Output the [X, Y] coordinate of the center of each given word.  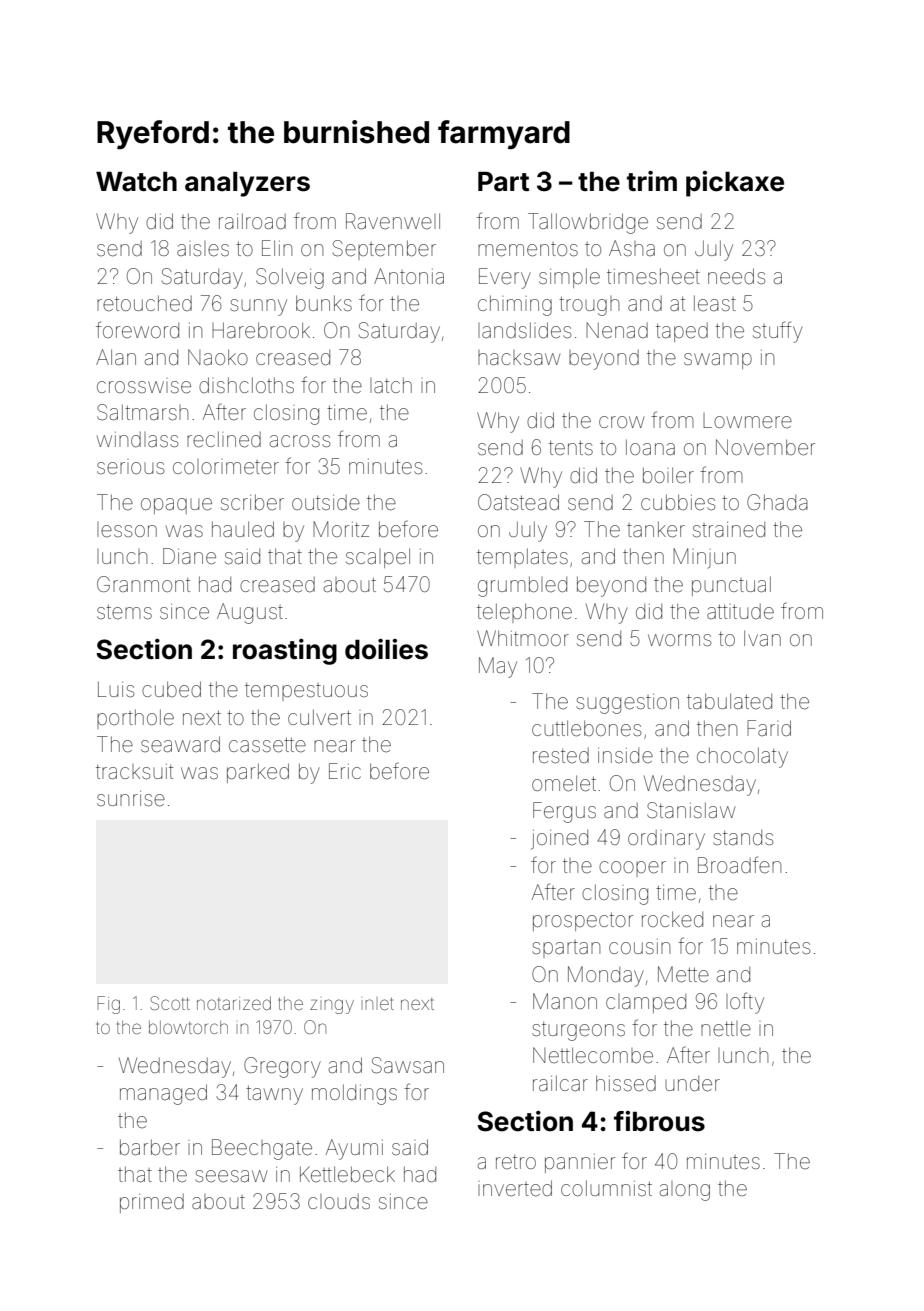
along [685, 1191]
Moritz [341, 529]
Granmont [143, 584]
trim [652, 181]
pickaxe [735, 184]
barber [150, 1147]
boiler [668, 475]
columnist [606, 1188]
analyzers [247, 184]
